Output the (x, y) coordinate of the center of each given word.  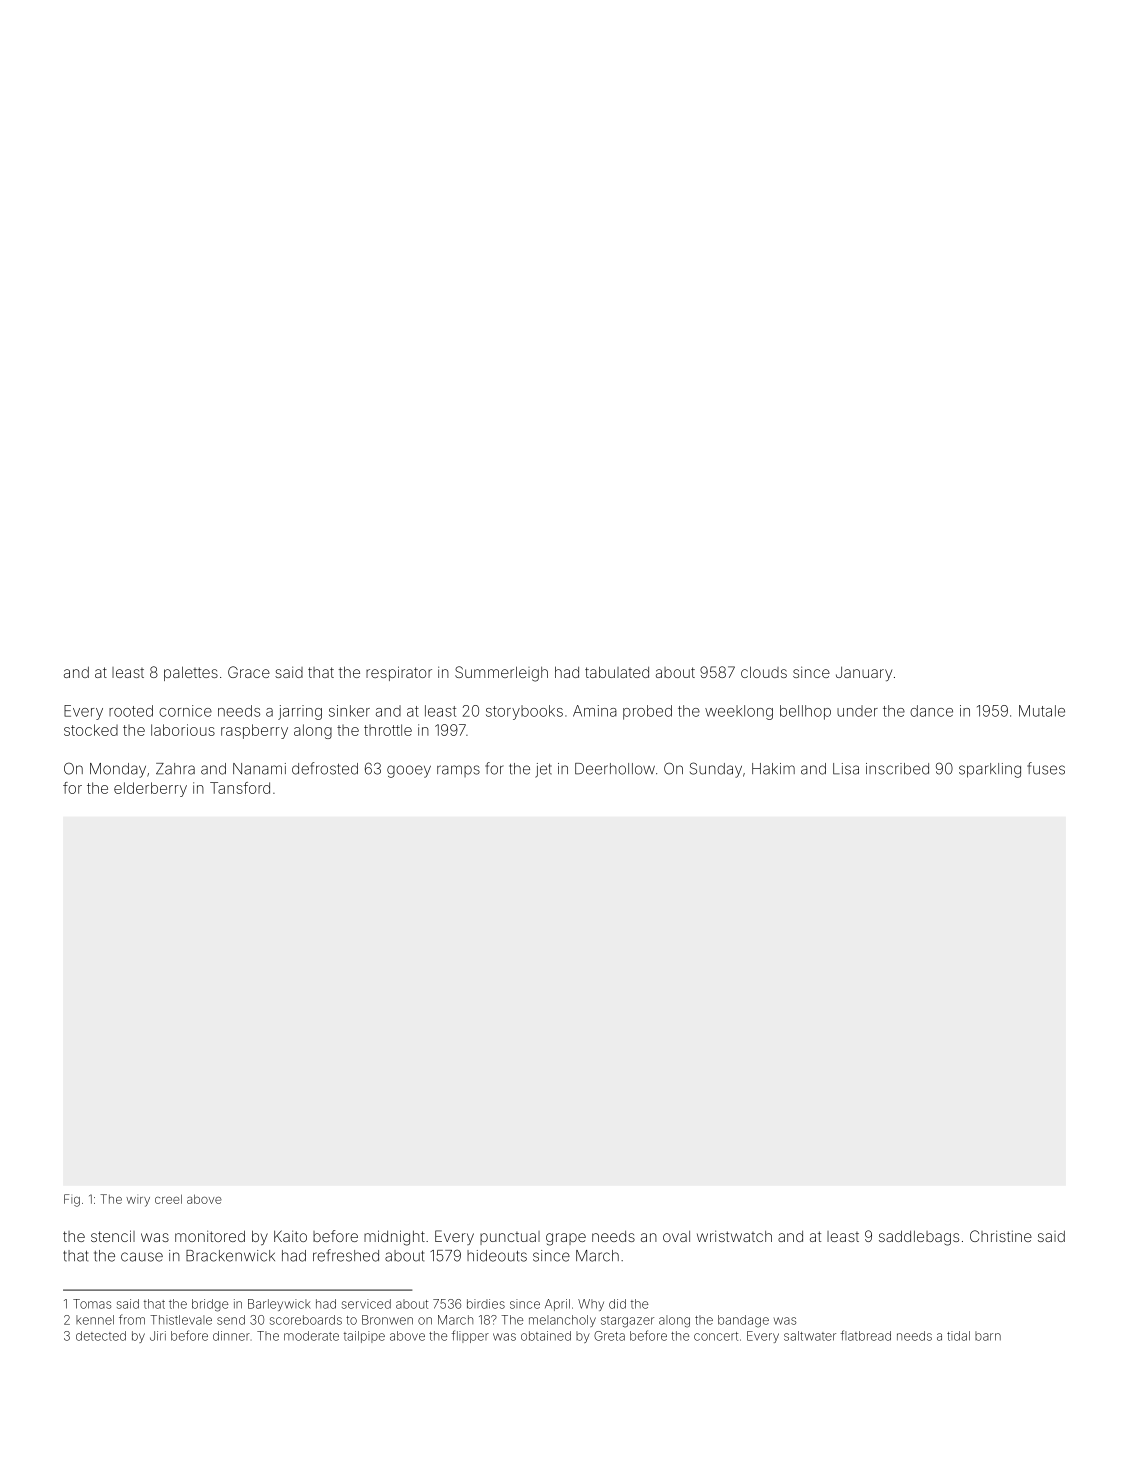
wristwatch (734, 1236)
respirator (399, 673)
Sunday (716, 770)
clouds (764, 672)
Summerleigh (501, 674)
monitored (210, 1236)
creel (168, 1199)
